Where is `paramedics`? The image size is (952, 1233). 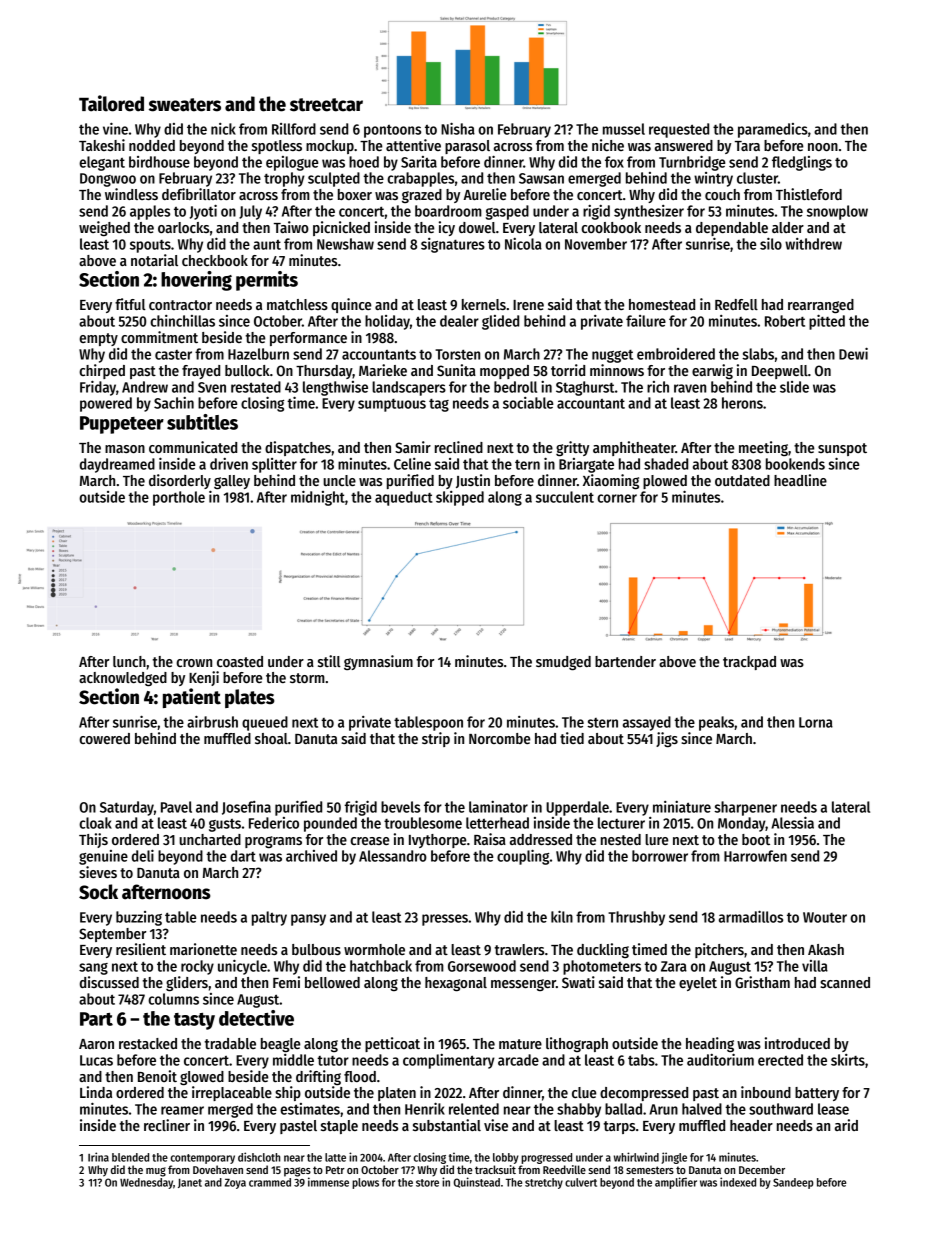
paramedics is located at coordinates (773, 130).
